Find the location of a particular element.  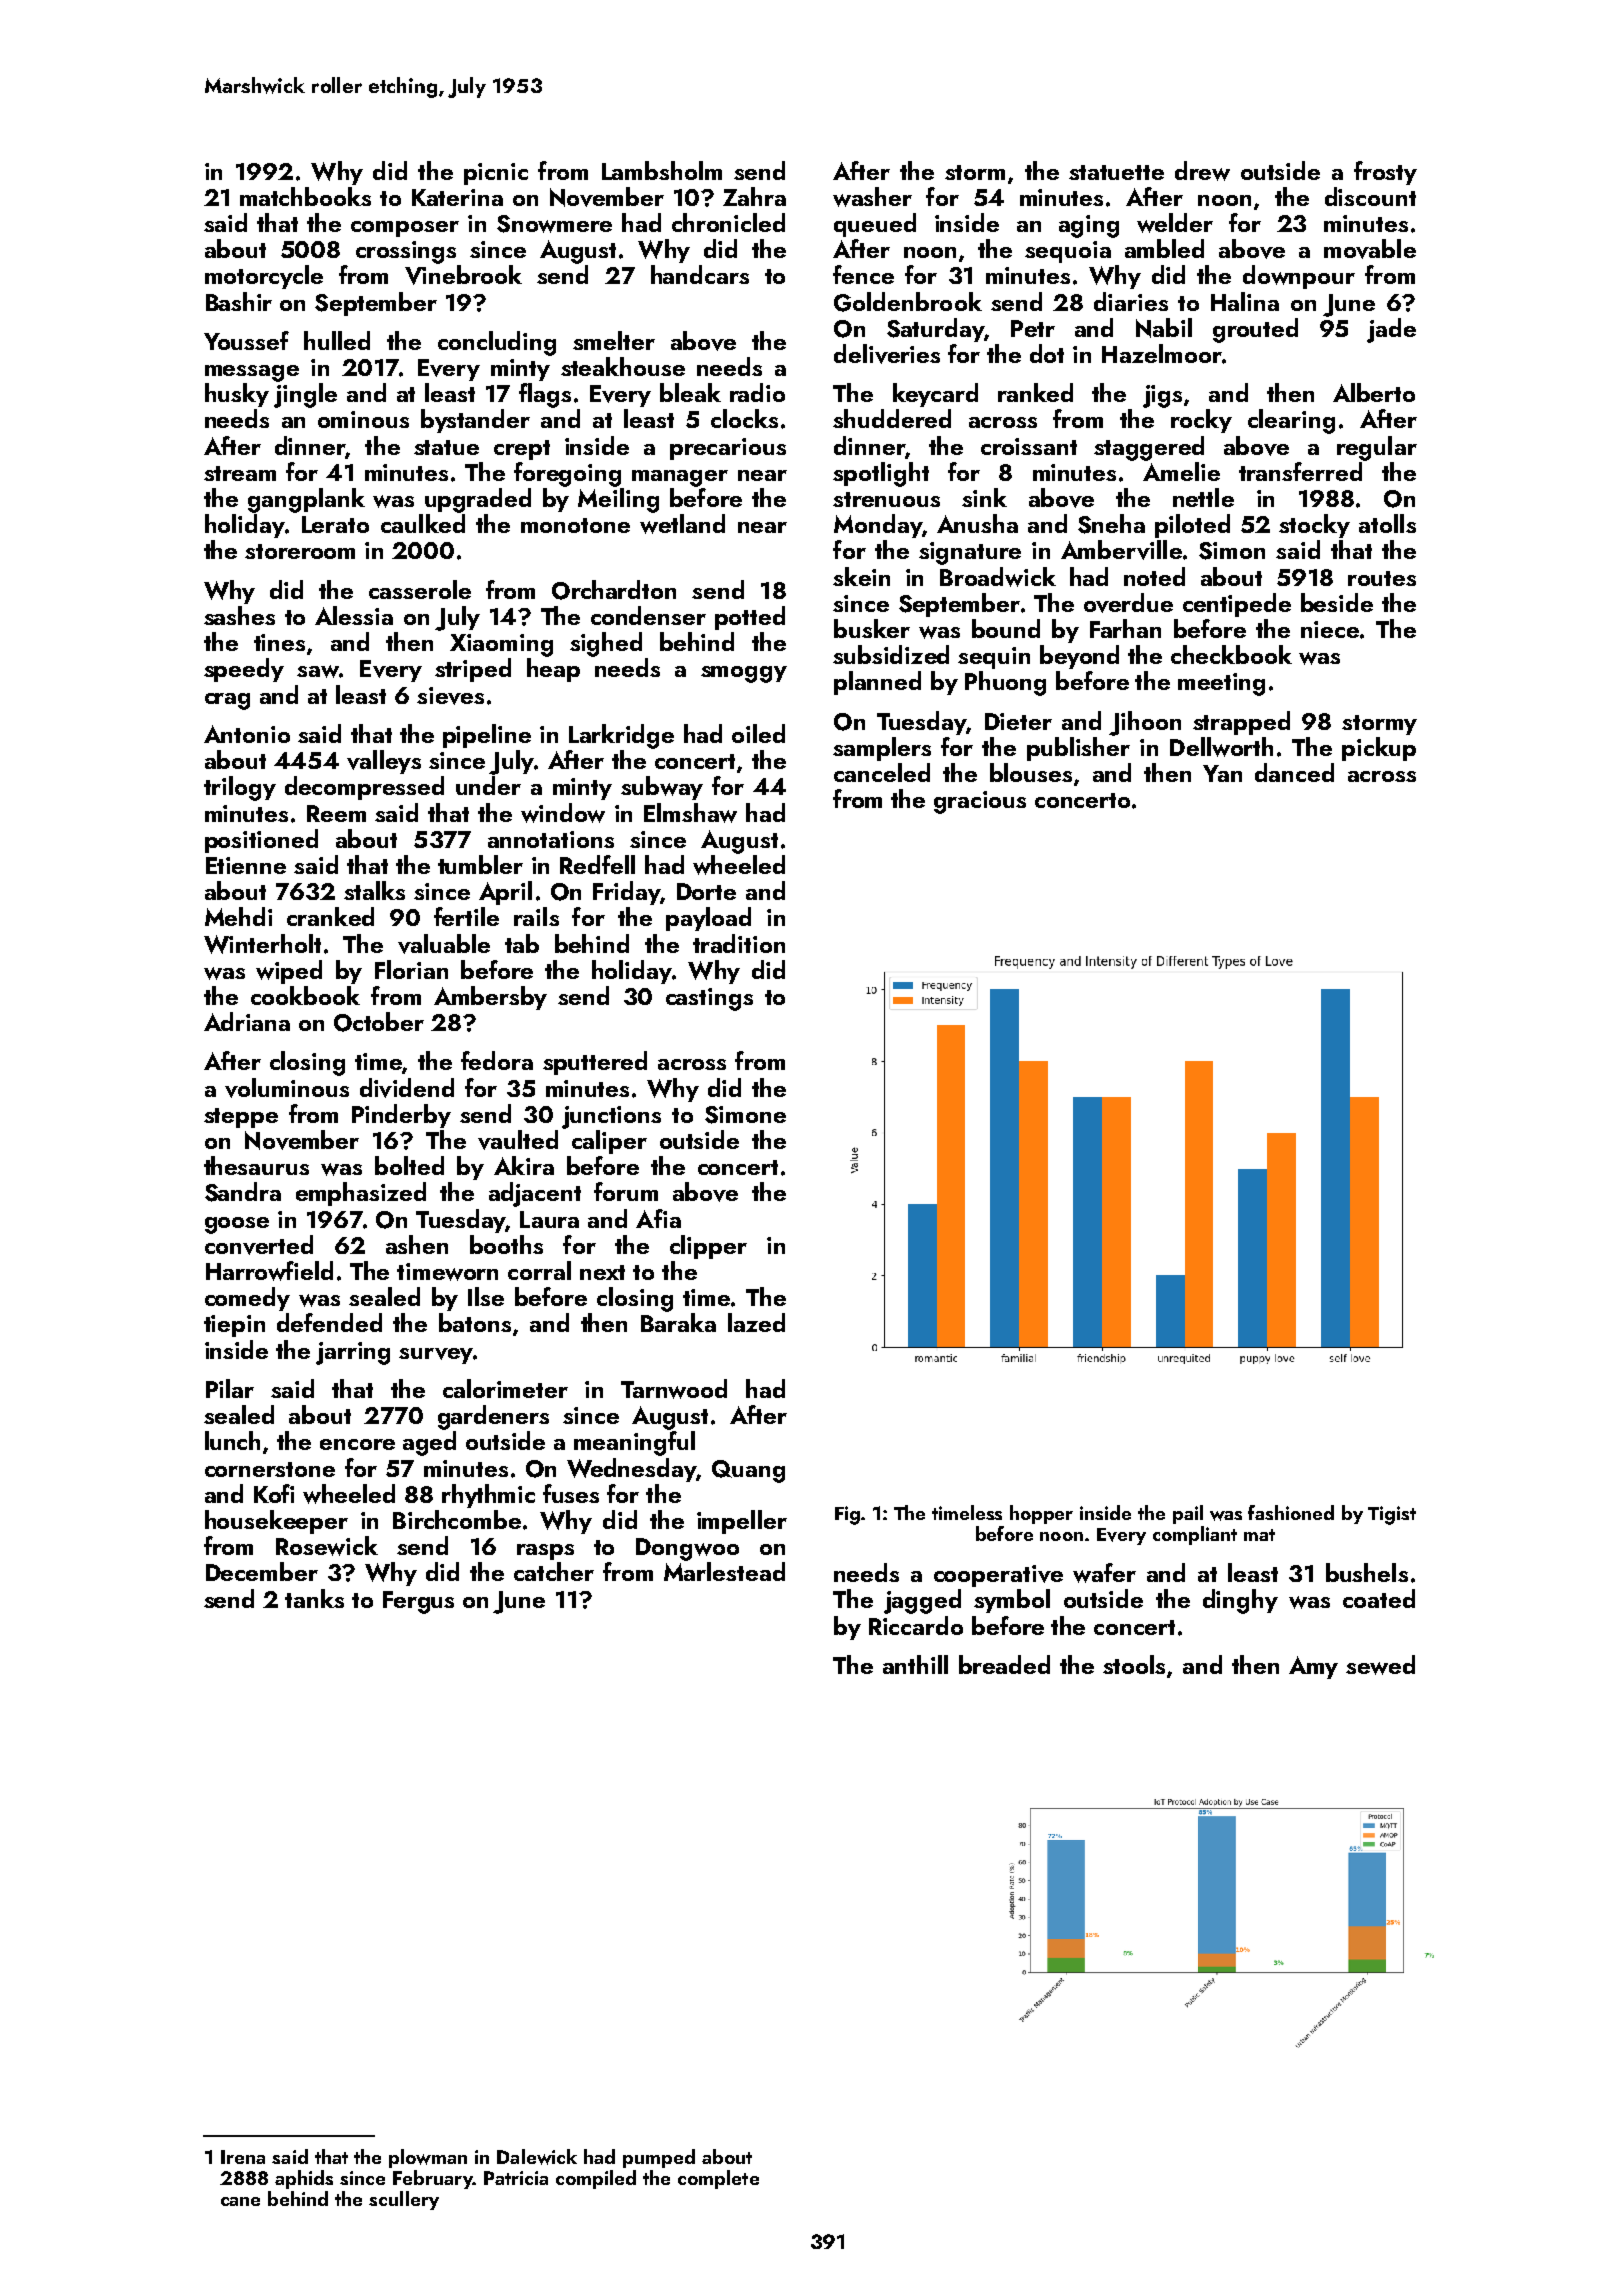

radio is located at coordinates (757, 392).
